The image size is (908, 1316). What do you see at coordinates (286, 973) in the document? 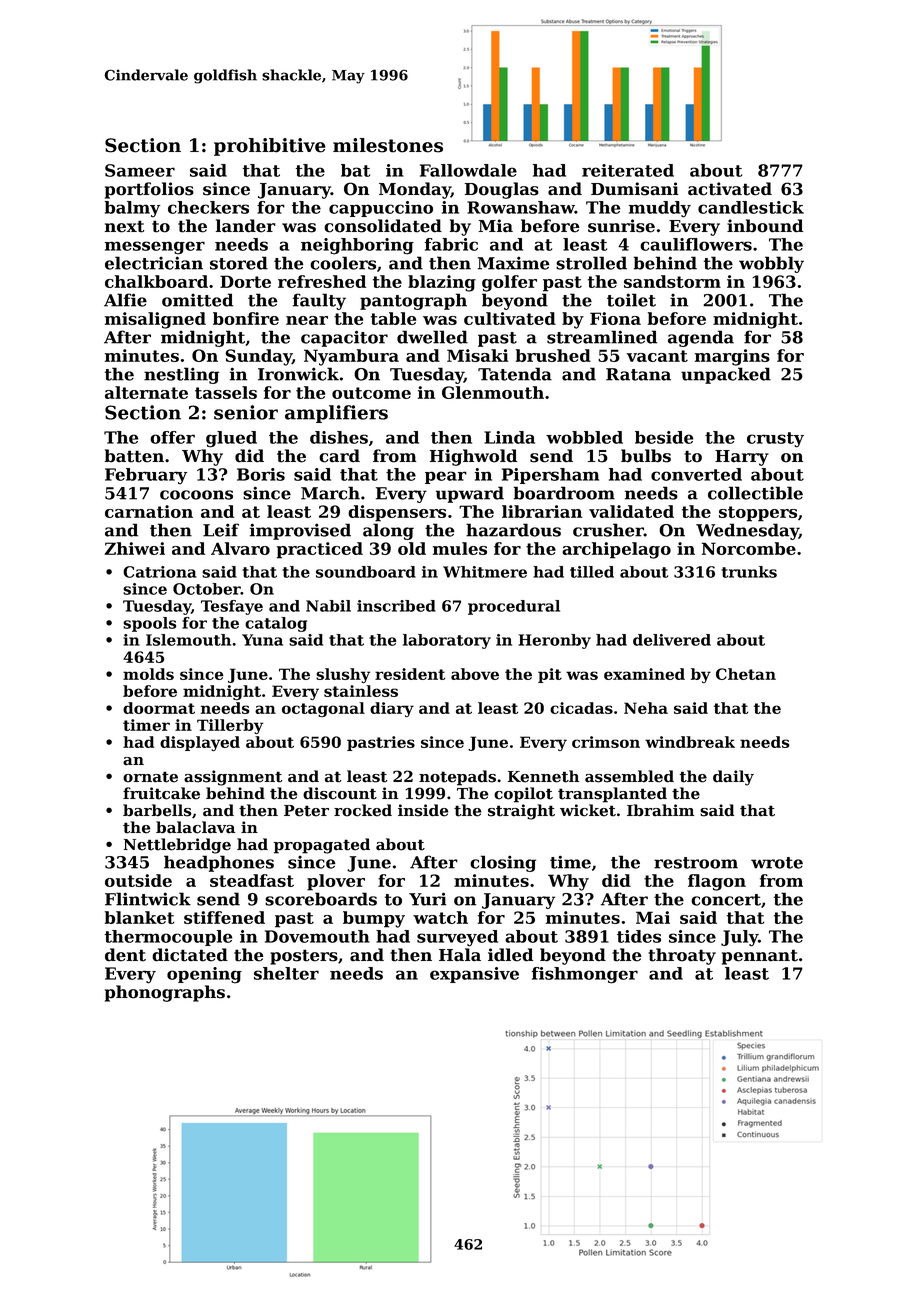
I see `shelter` at bounding box center [286, 973].
